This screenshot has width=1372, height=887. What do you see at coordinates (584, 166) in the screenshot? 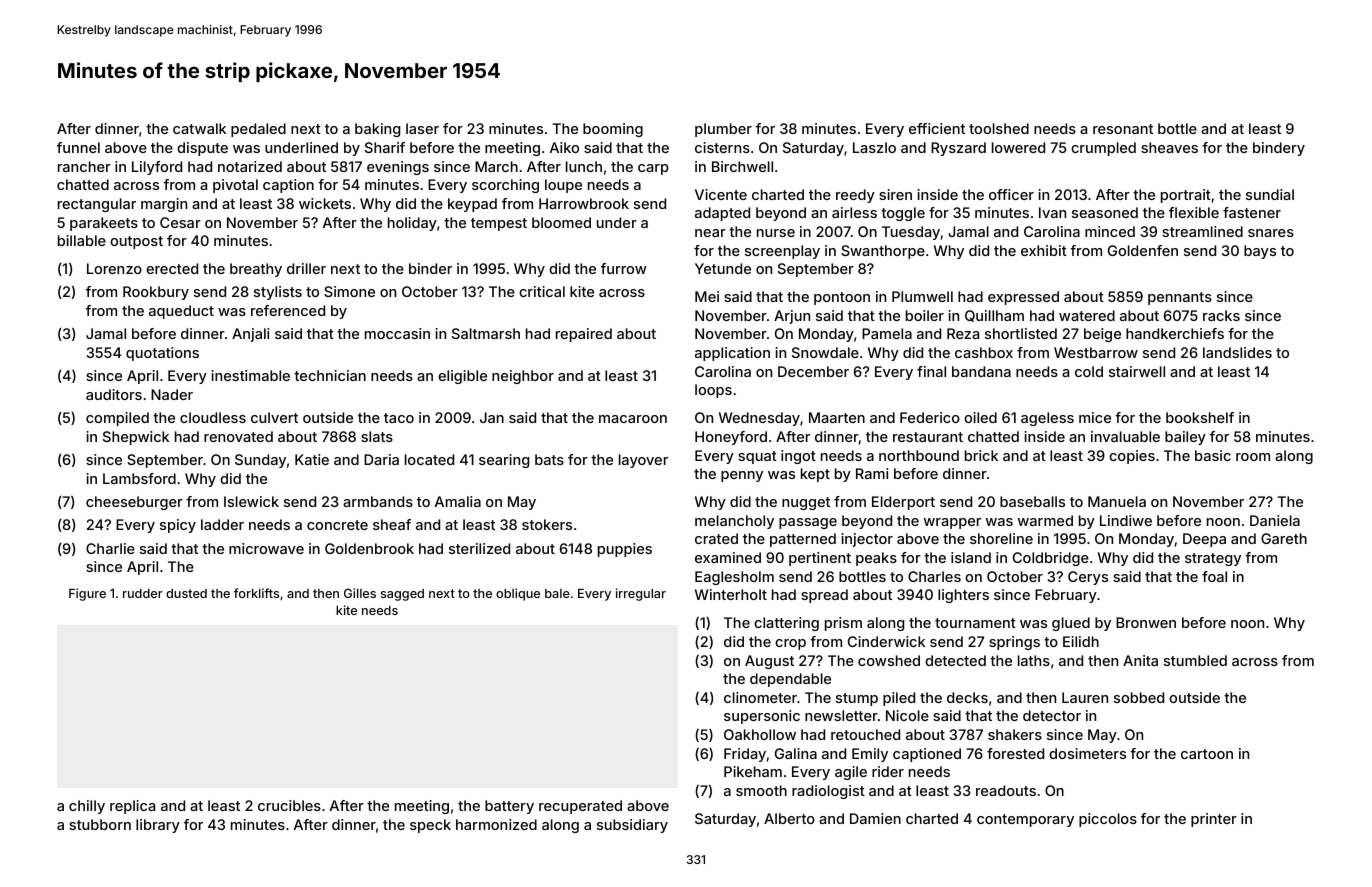
I see `lunch` at bounding box center [584, 166].
